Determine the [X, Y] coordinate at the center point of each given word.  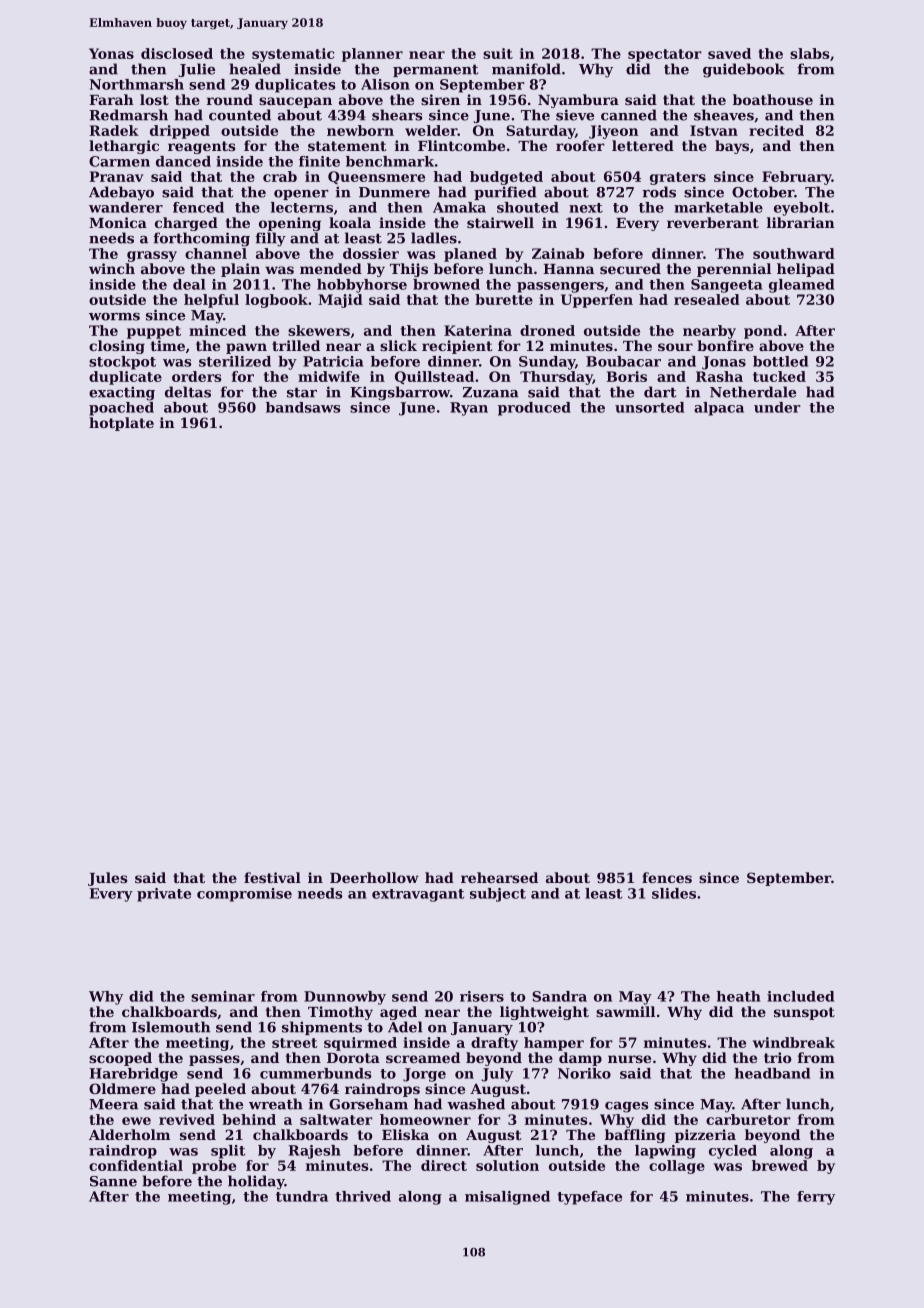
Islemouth [171, 1027]
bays [732, 147]
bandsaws [303, 407]
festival [272, 877]
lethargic [124, 147]
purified [505, 193]
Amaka [459, 207]
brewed [780, 1165]
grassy [152, 256]
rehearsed [499, 877]
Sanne [113, 1181]
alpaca [719, 409]
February [797, 178]
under [777, 407]
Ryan [469, 409]
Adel [405, 1027]
